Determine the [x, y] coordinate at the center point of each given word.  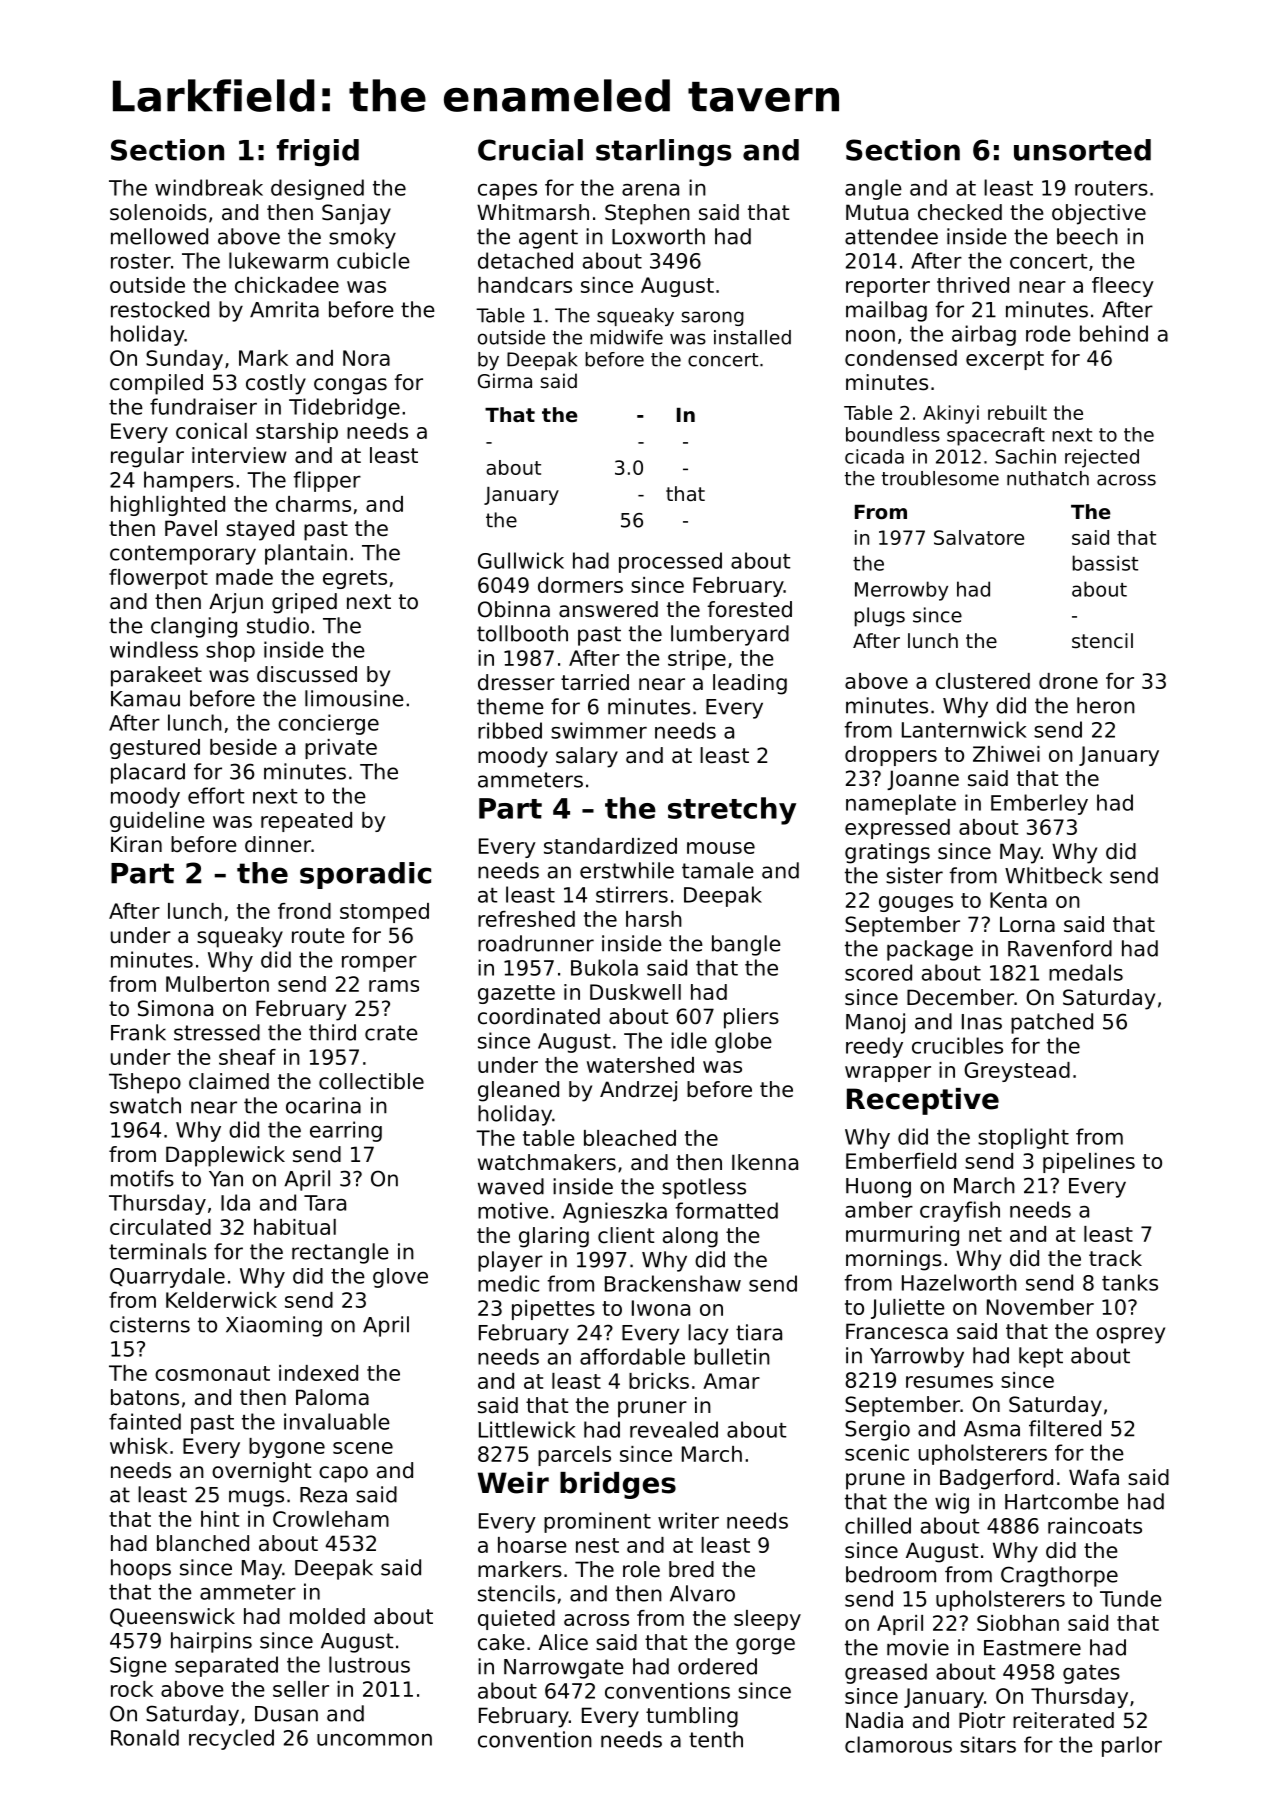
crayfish [960, 1211]
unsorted [1082, 150]
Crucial [530, 150]
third [332, 1032]
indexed [318, 1373]
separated [226, 1666]
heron [1106, 705]
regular [147, 457]
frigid [318, 152]
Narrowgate [564, 1669]
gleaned [518, 1091]
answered [608, 609]
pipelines [1089, 1163]
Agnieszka [615, 1212]
